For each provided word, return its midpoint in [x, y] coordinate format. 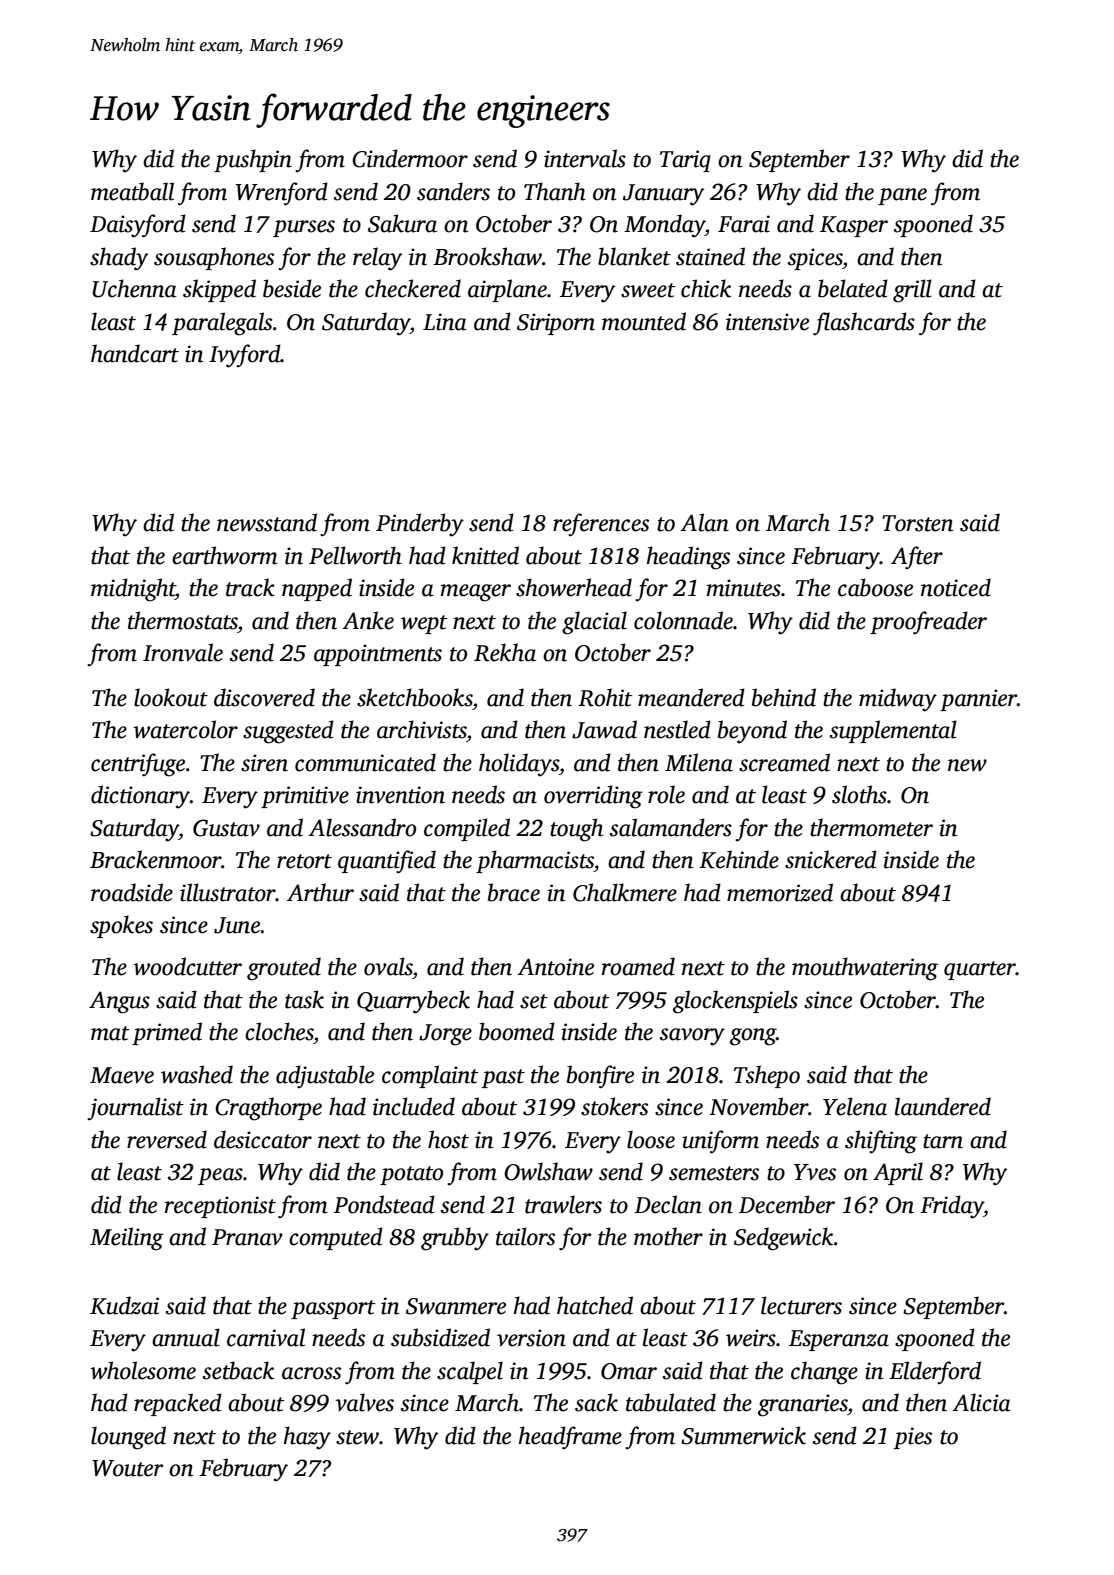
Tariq [685, 161]
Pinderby [420, 525]
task [304, 999]
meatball [132, 191]
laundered [943, 1106]
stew [357, 1437]
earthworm [225, 555]
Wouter [128, 1468]
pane [902, 196]
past [503, 1078]
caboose [875, 587]
